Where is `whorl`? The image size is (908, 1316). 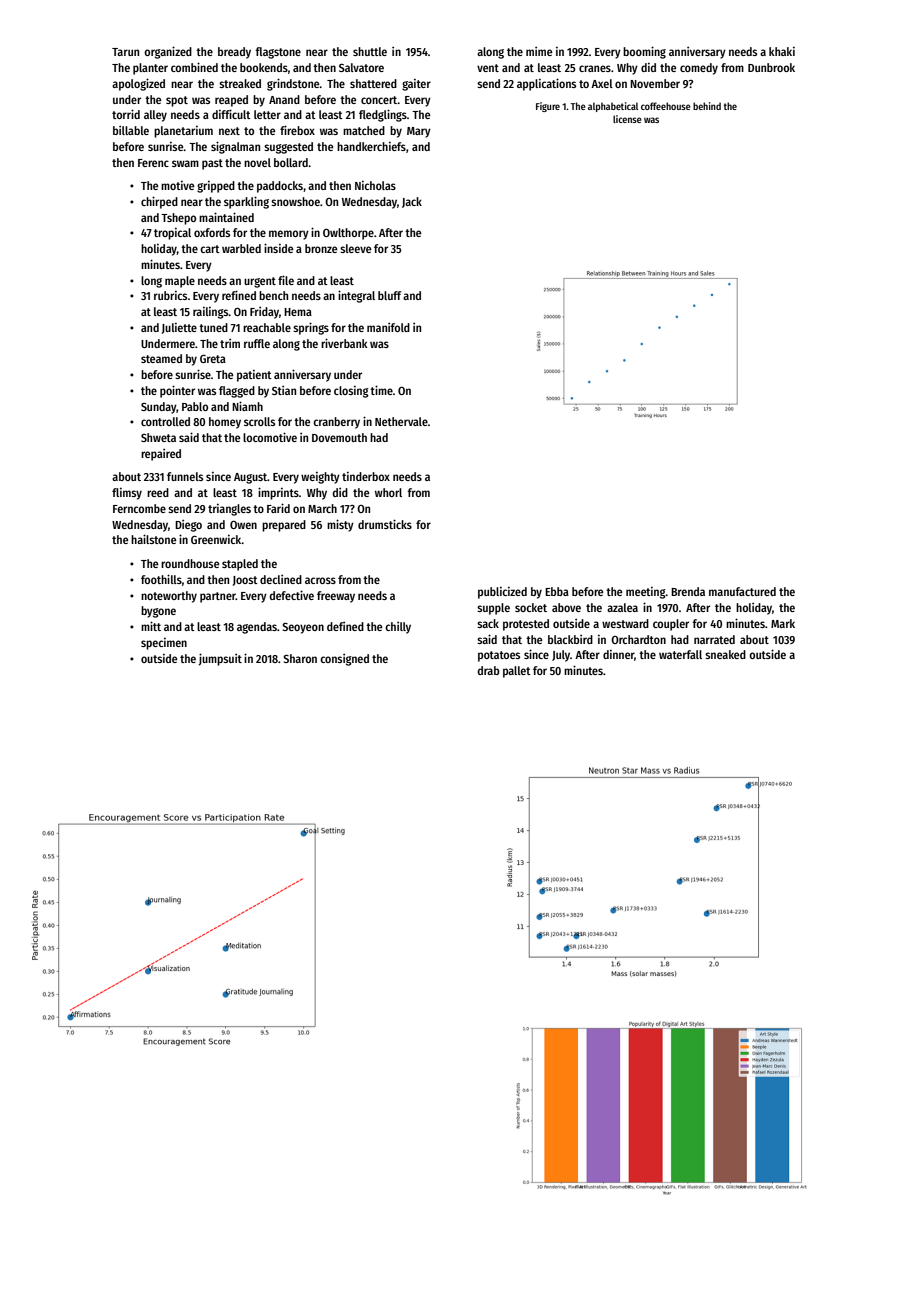
whorl is located at coordinates (388, 492).
